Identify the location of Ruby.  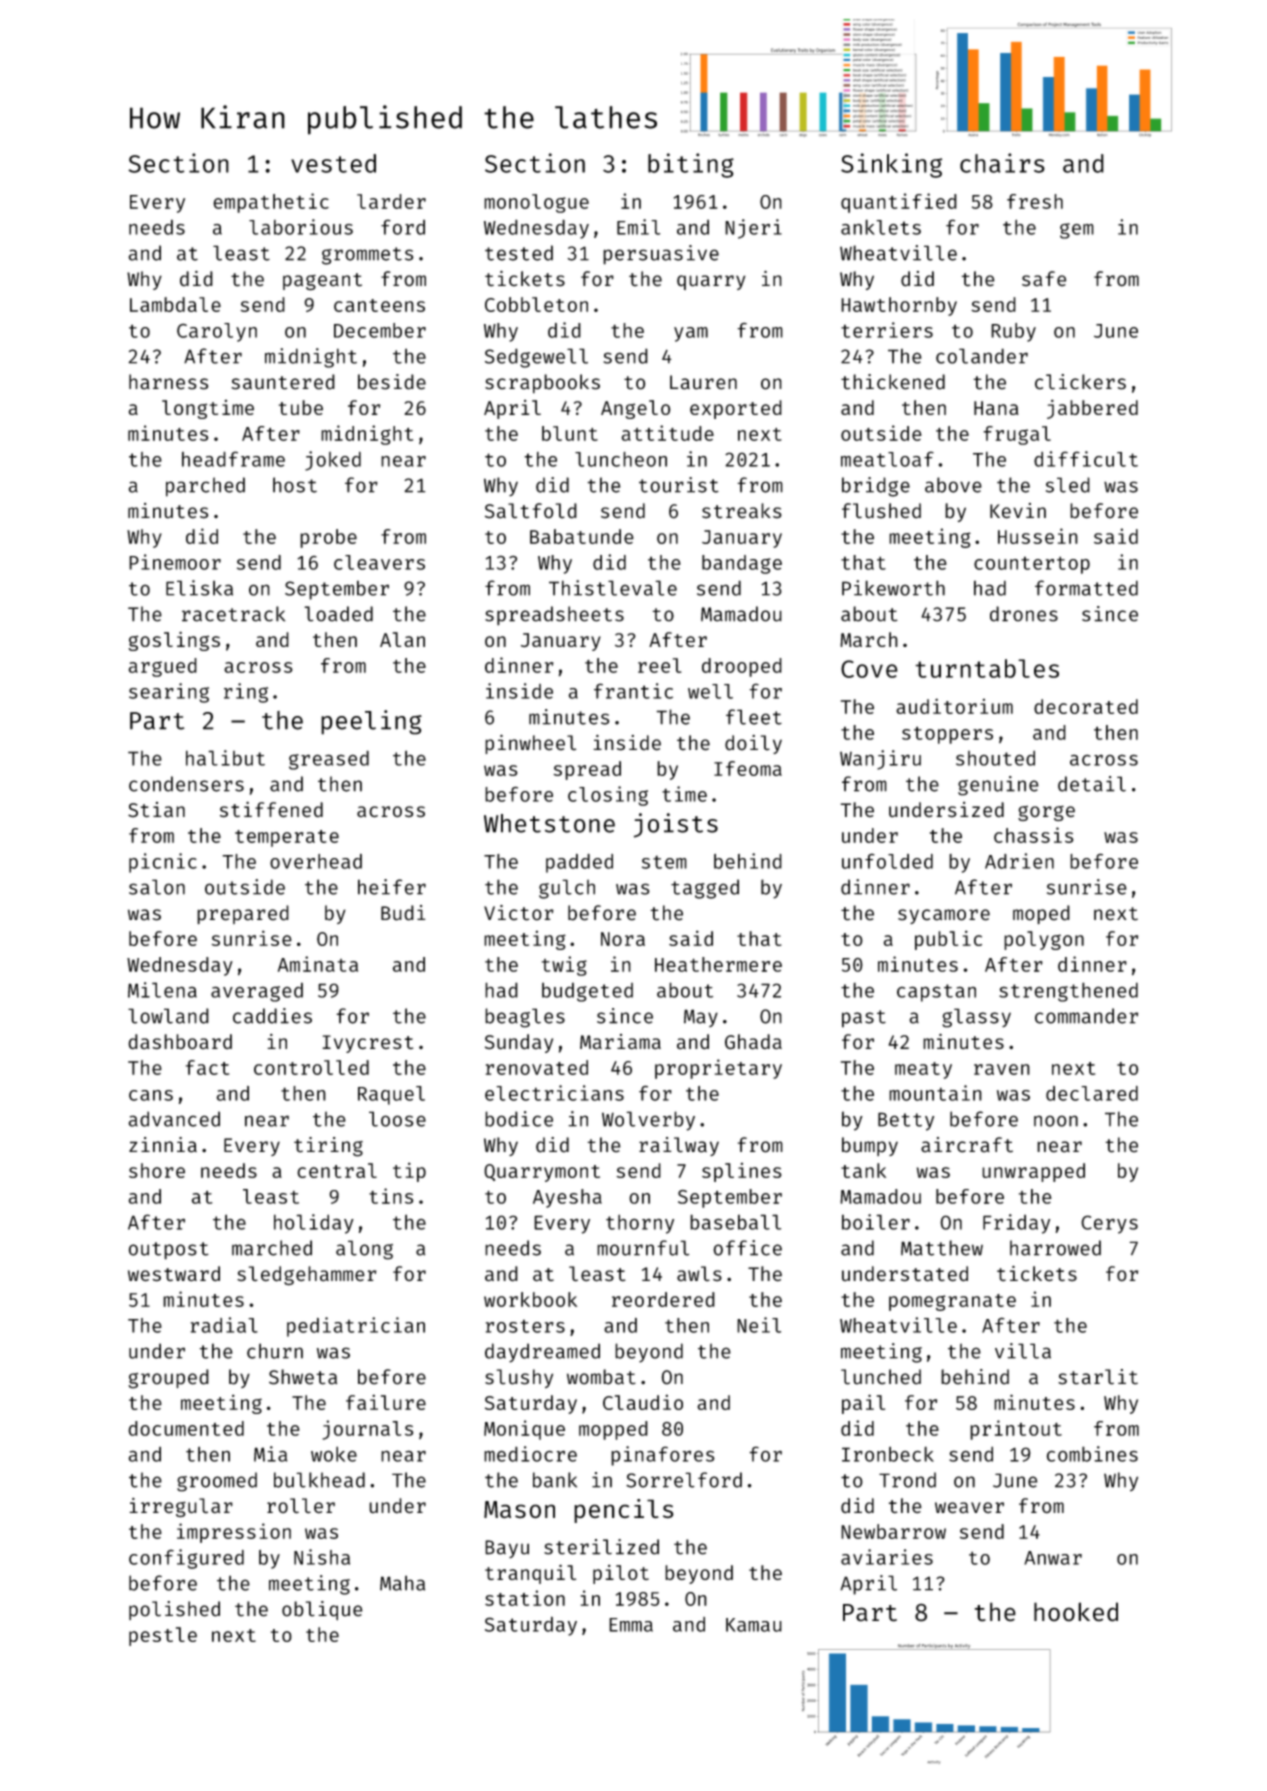
(1013, 332).
